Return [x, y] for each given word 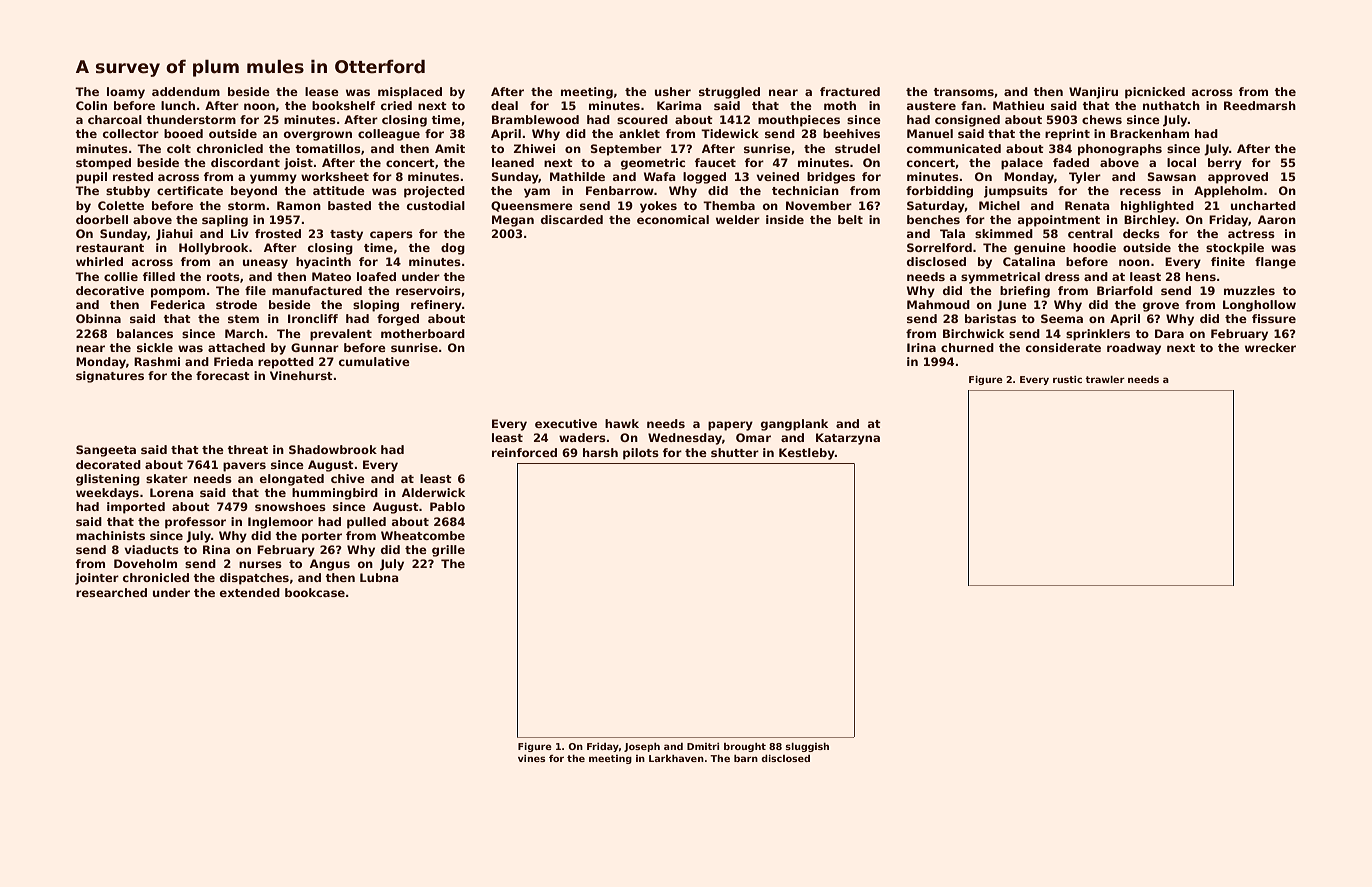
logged [704, 178]
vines [531, 758]
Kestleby [807, 454]
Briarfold [1125, 290]
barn [746, 758]
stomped [103, 164]
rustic [1067, 379]
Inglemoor [280, 523]
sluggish [807, 747]
